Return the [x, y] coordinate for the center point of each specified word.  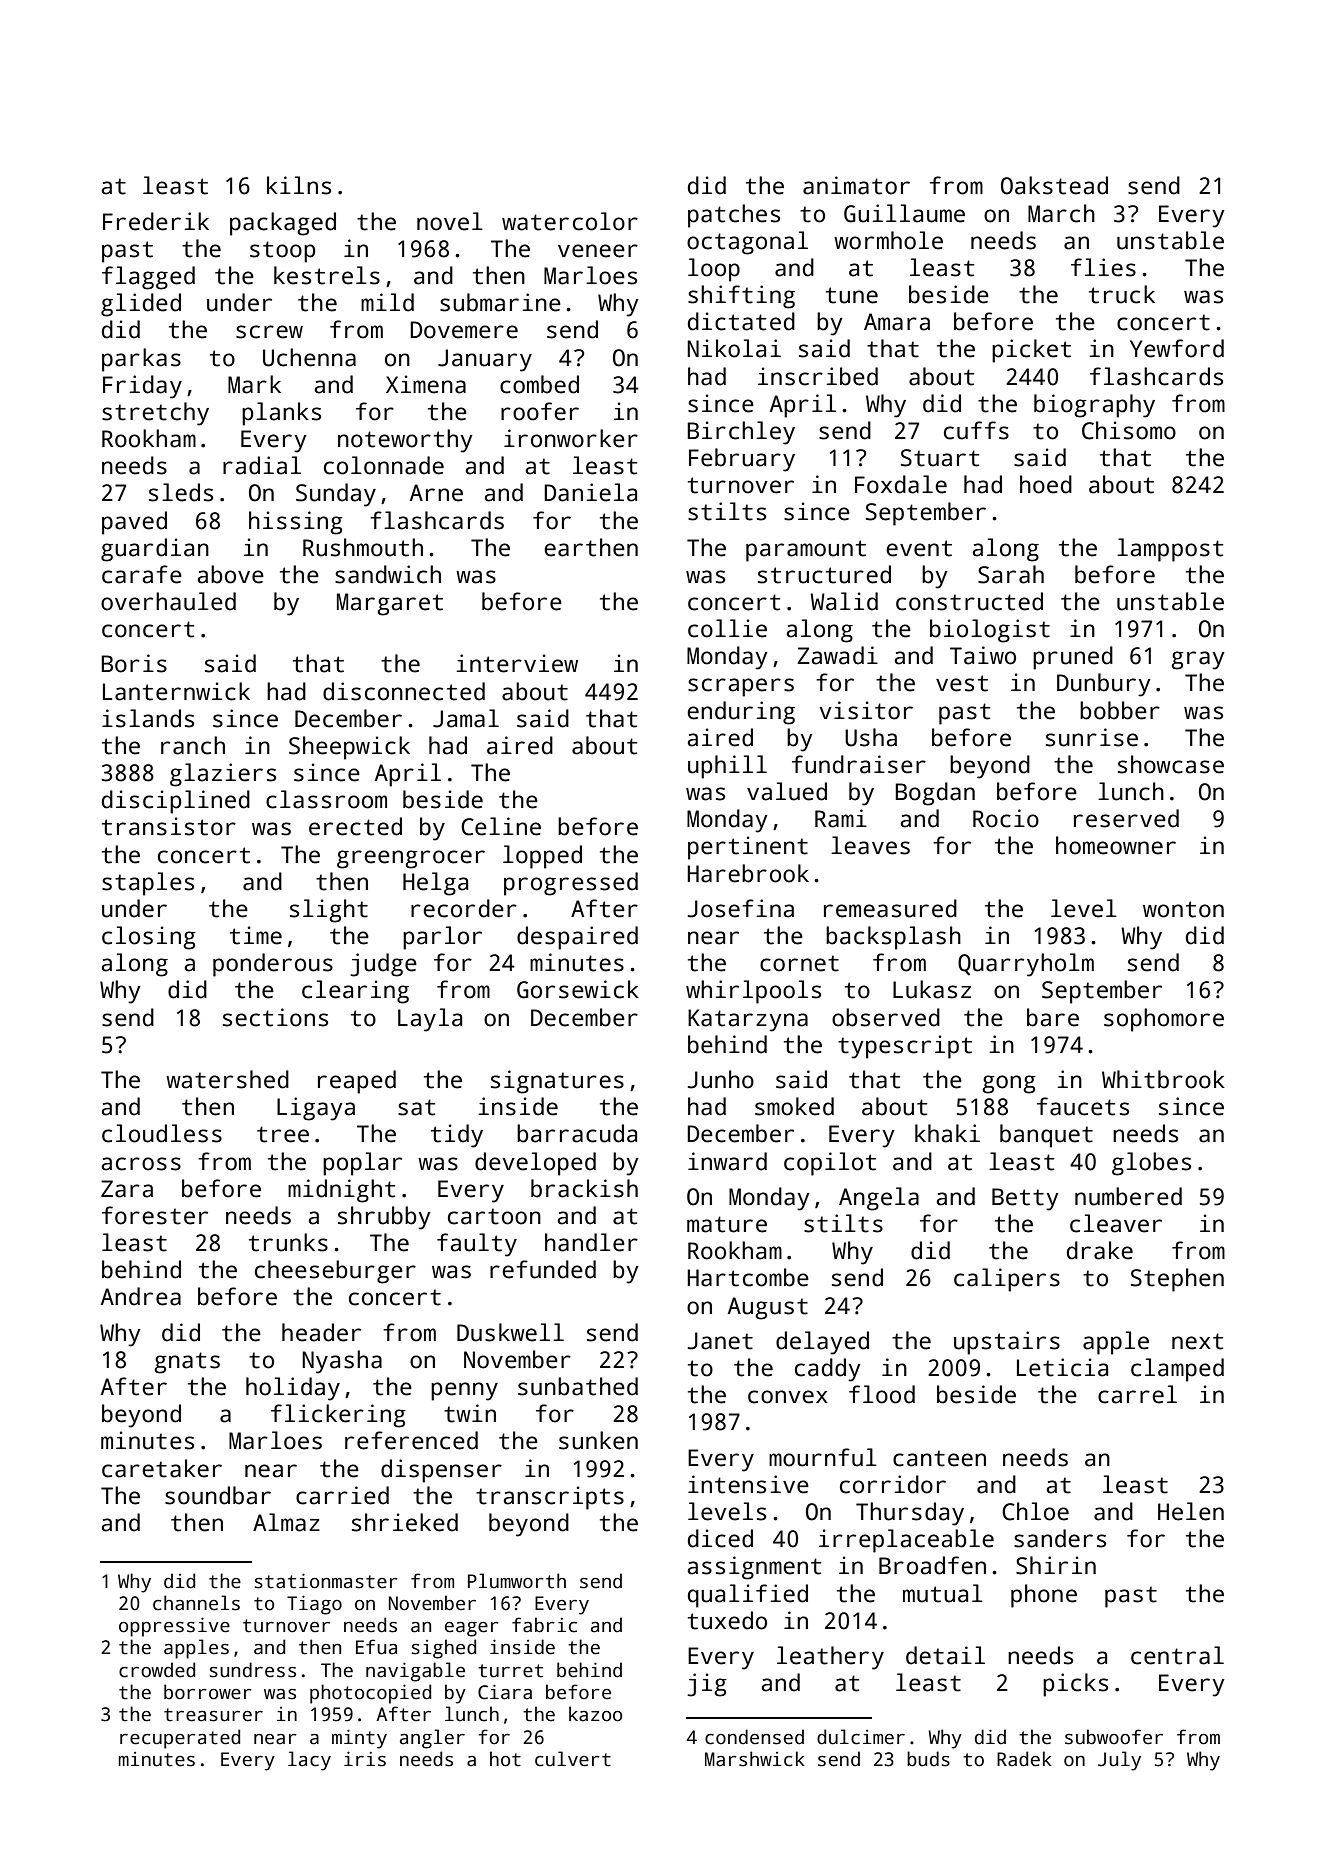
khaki [947, 1133]
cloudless [162, 1133]
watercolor [570, 221]
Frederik [156, 221]
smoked [794, 1106]
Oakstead [1054, 185]
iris [365, 1759]
